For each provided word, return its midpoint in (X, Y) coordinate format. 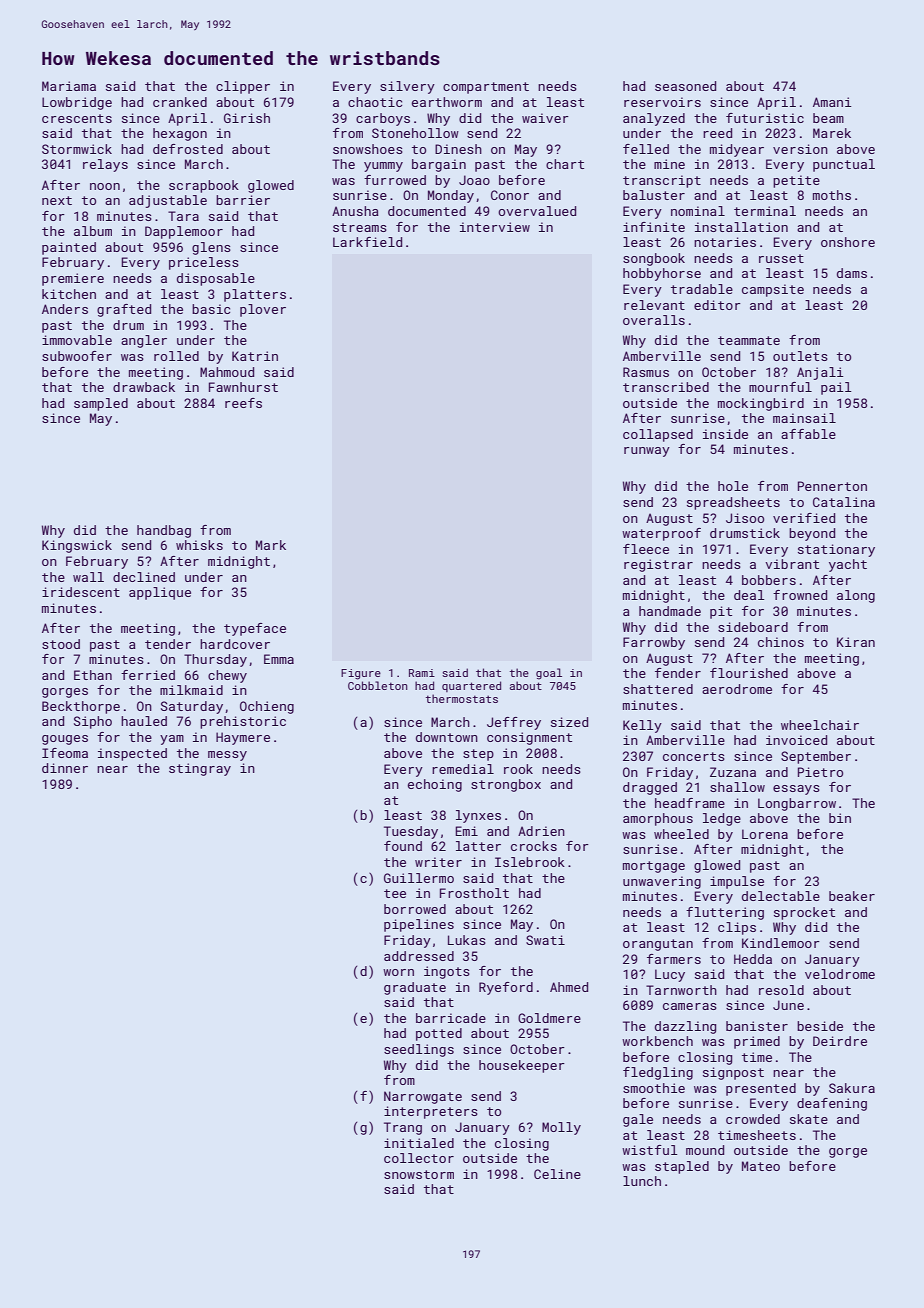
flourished (749, 673)
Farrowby (654, 643)
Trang (403, 1128)
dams (852, 273)
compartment (486, 88)
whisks (199, 545)
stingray (200, 769)
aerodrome (737, 689)
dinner (65, 768)
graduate (415, 988)
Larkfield (367, 242)
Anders (65, 309)
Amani (832, 102)
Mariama (69, 86)
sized (569, 722)
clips (737, 928)
